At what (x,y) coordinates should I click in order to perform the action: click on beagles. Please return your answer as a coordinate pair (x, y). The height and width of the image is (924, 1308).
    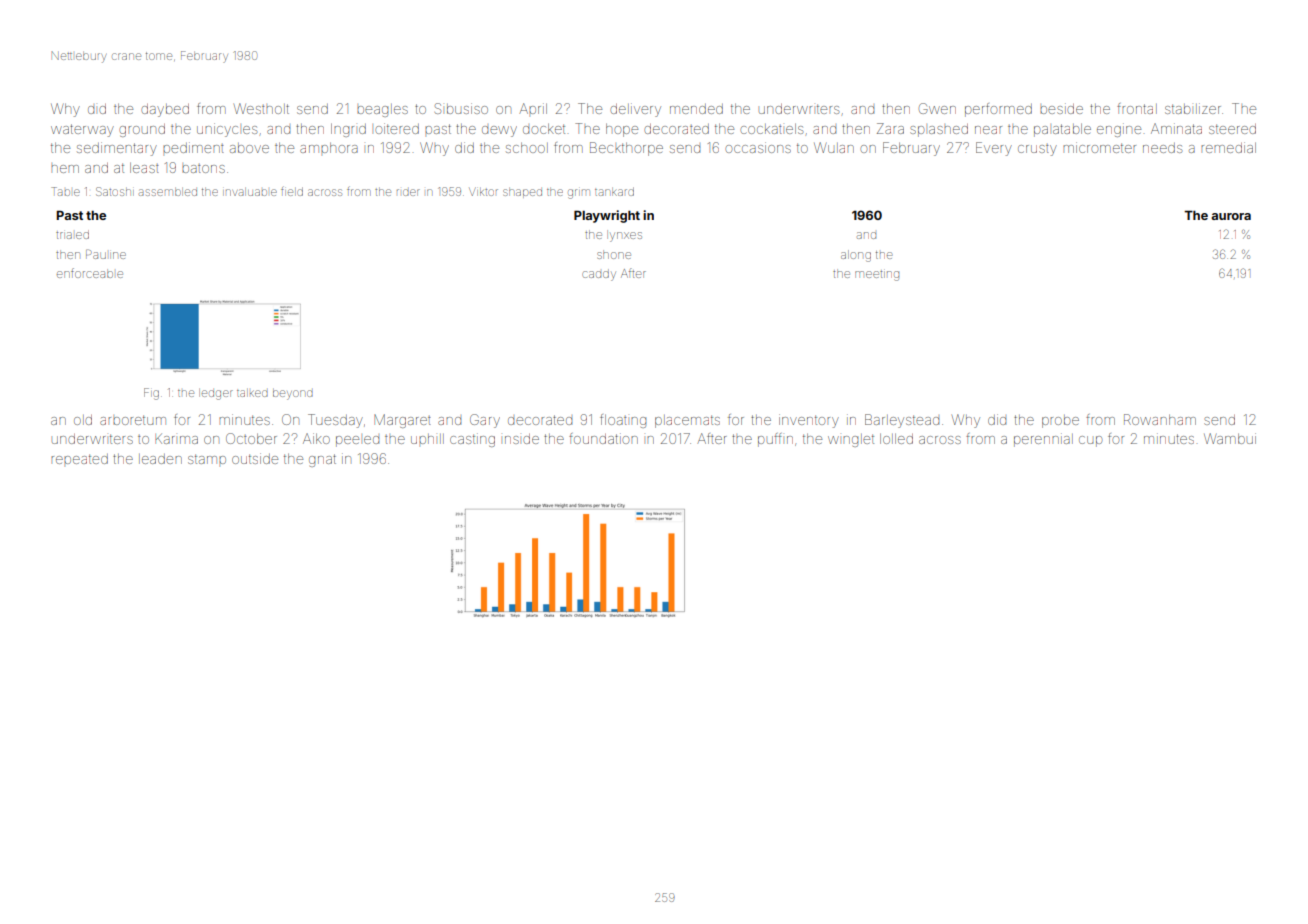
    Looking at the image, I should click on (382, 110).
